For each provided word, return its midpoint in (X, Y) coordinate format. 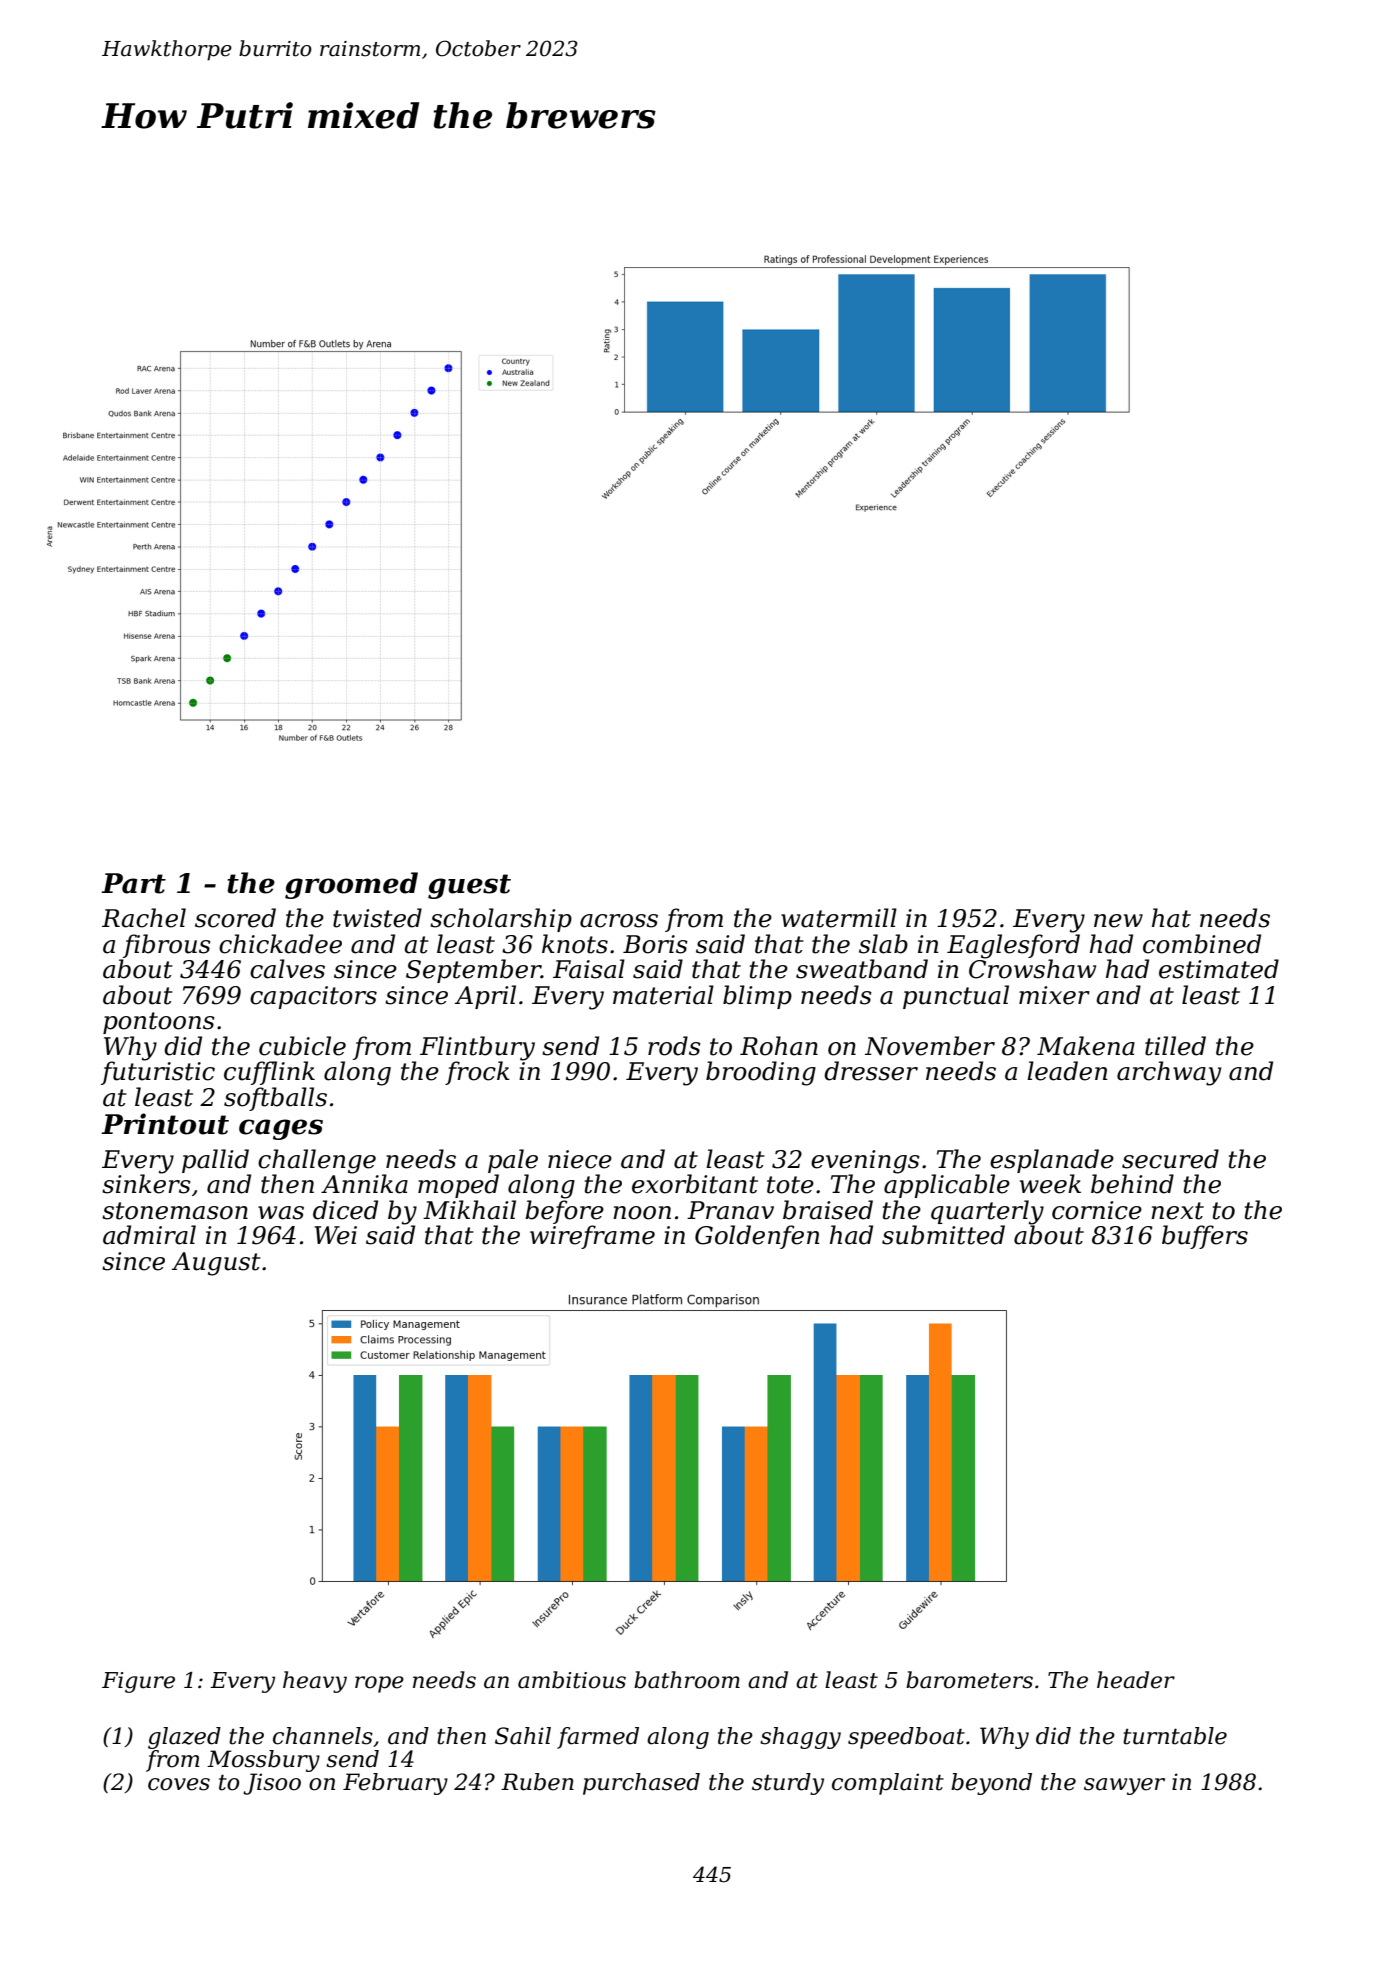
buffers (1205, 1237)
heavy (315, 1682)
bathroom (687, 1680)
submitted (943, 1235)
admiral (149, 1235)
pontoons (159, 1023)
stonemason (175, 1211)
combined (1202, 944)
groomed (351, 885)
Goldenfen (757, 1237)
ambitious (572, 1680)
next (1177, 1211)
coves (179, 1784)
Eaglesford (1013, 946)
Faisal (589, 969)
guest (469, 886)
